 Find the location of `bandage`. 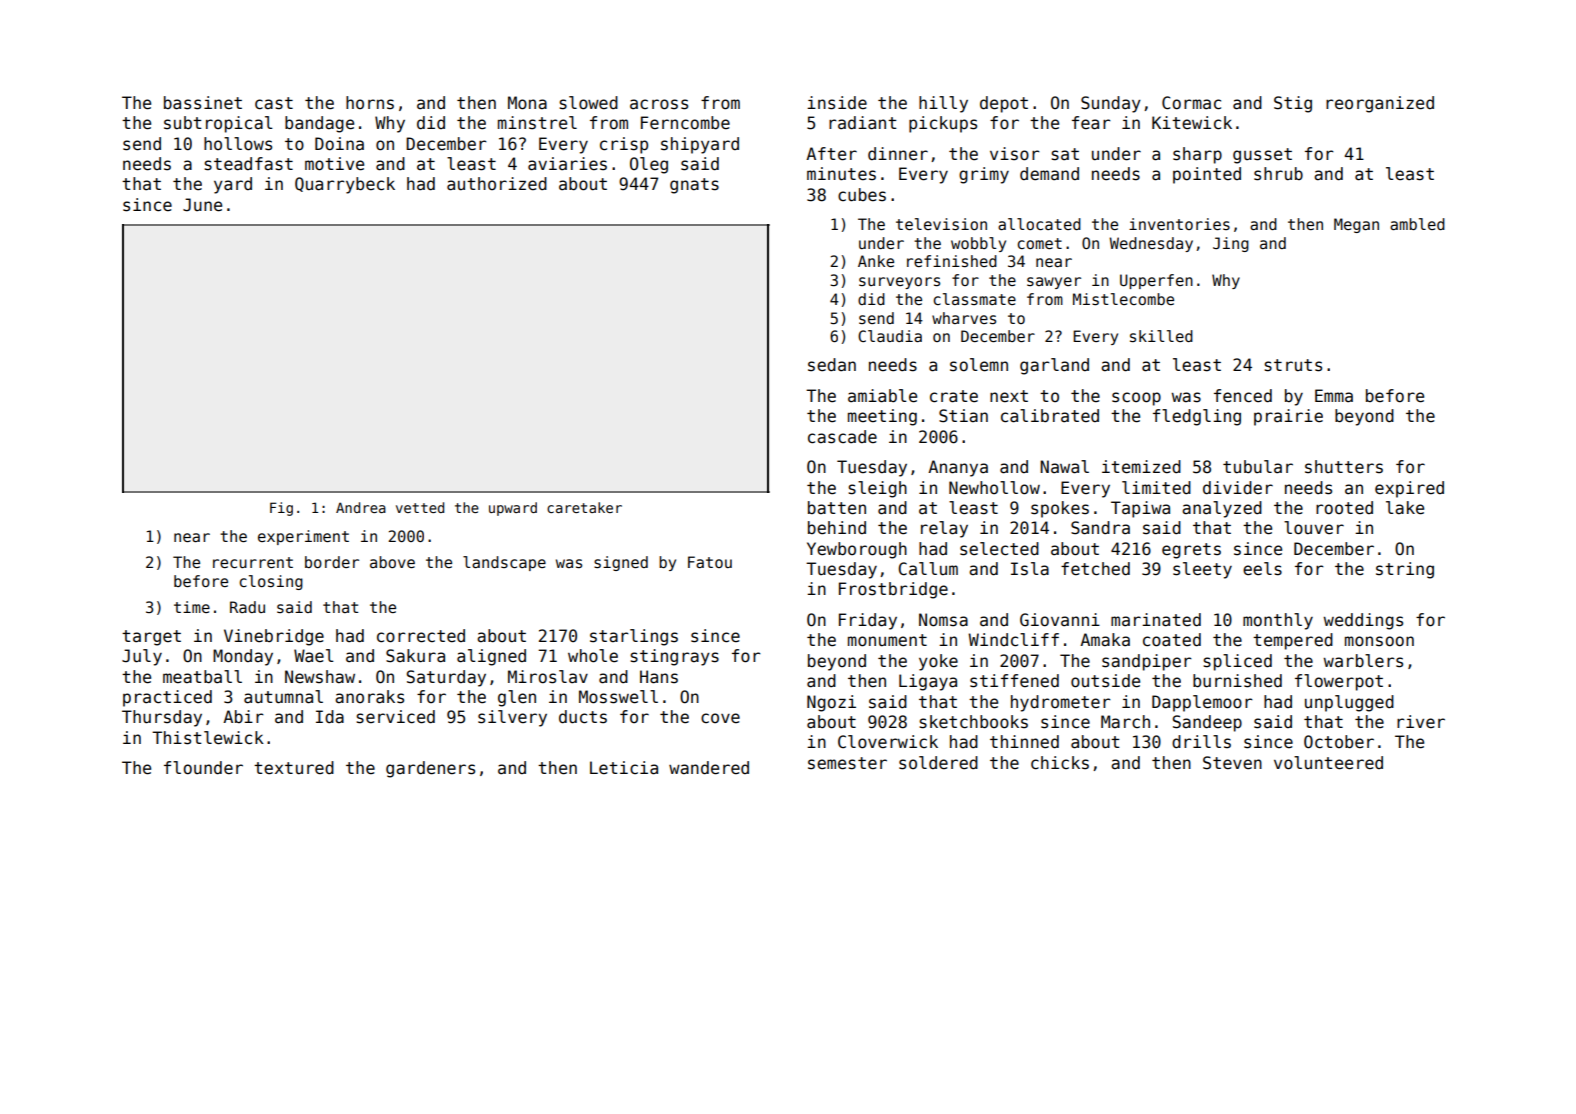

bandage is located at coordinates (319, 124).
